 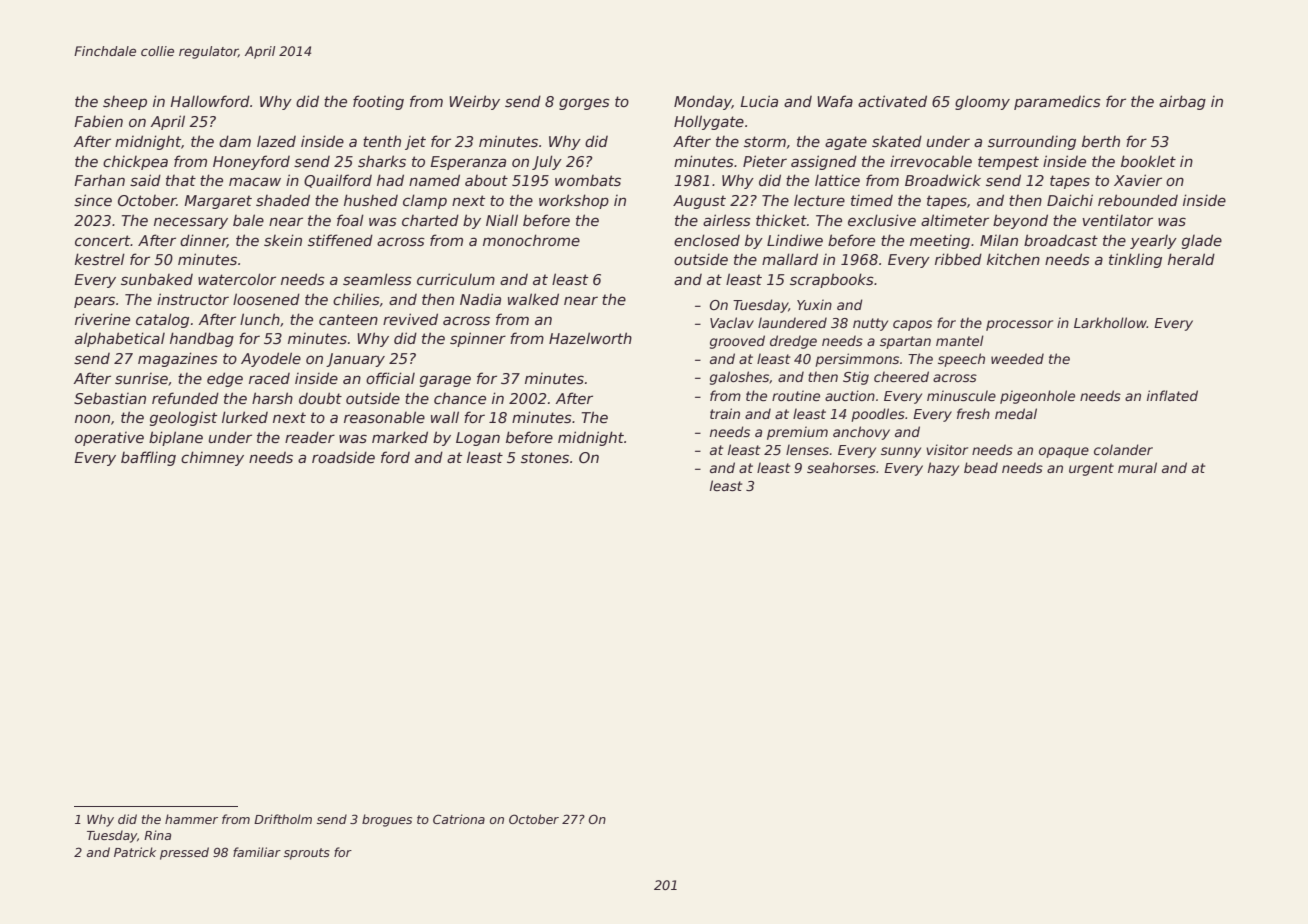 What do you see at coordinates (814, 304) in the screenshot?
I see `Yuxin` at bounding box center [814, 304].
